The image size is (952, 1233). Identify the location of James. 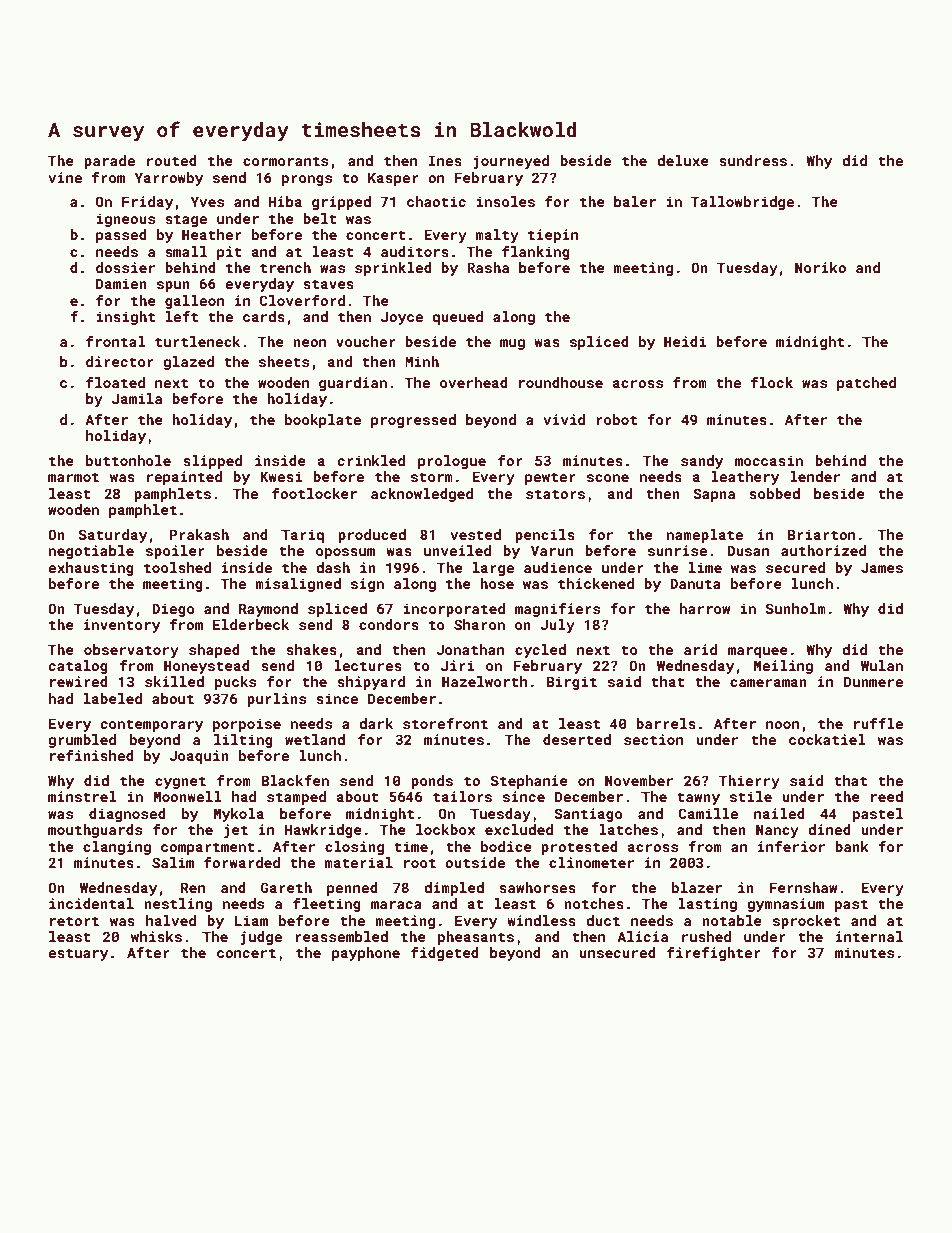
(882, 567).
